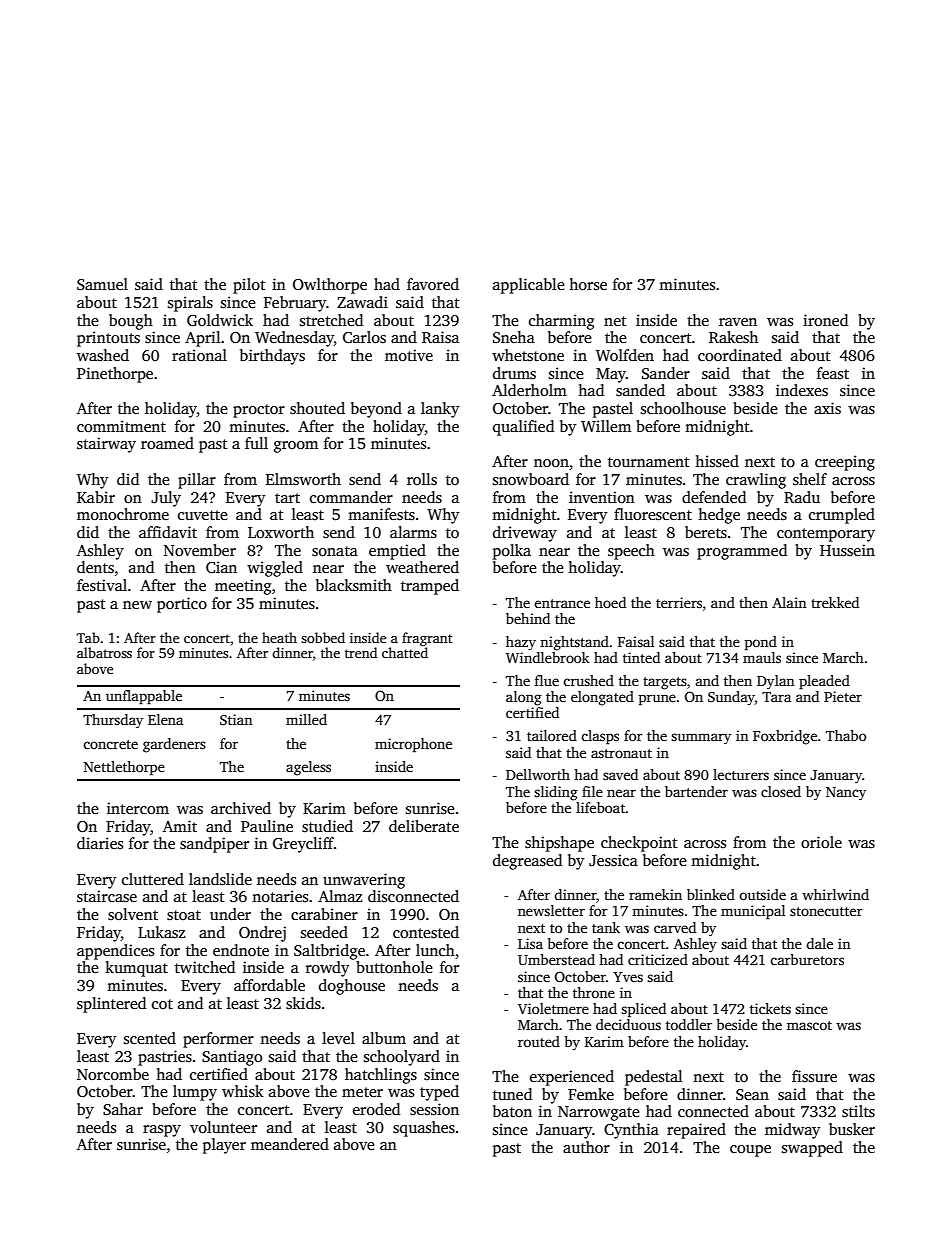 This page has height=1233, width=952. I want to click on milled, so click(306, 719).
